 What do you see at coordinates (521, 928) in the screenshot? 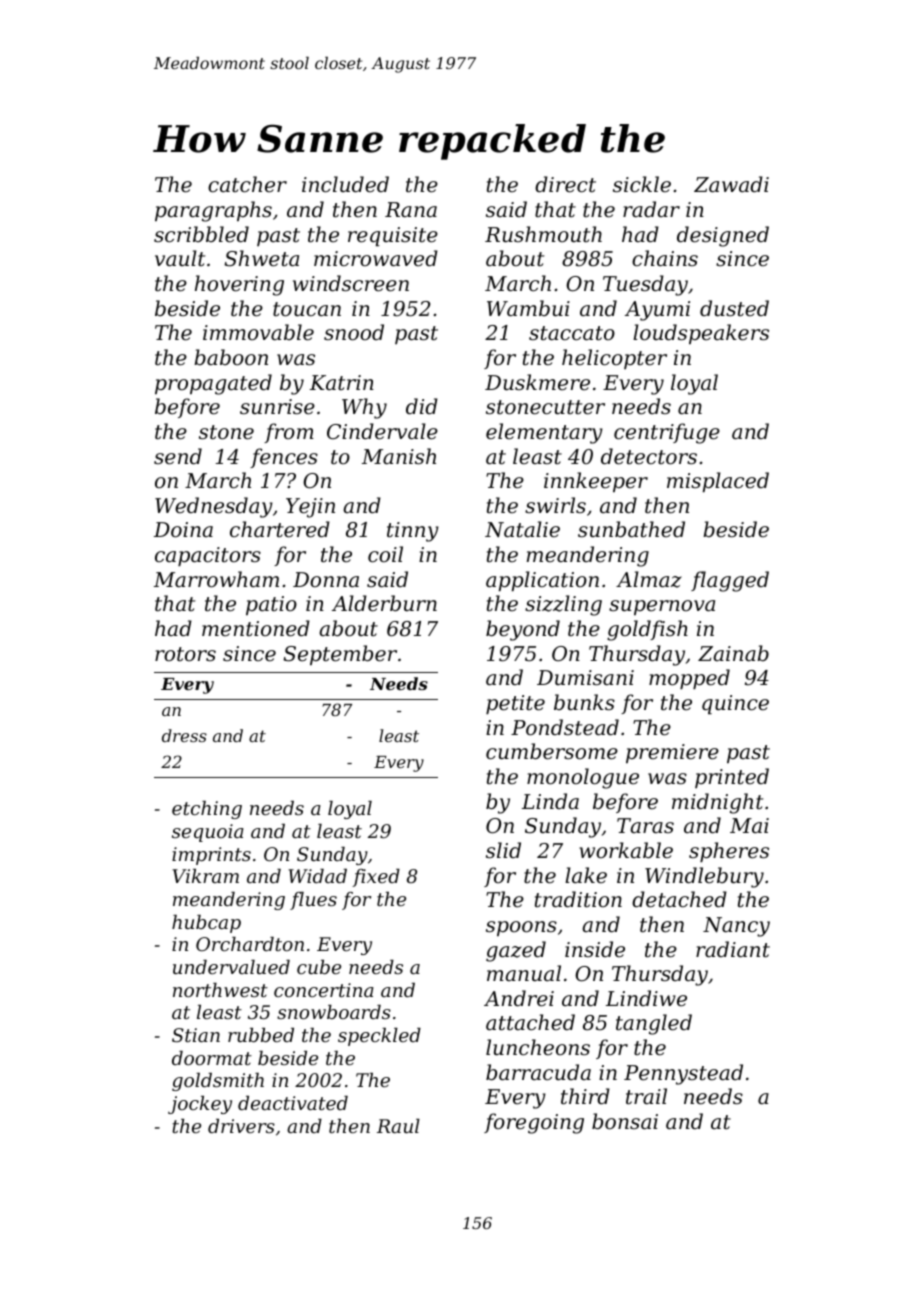
I see `spoons` at bounding box center [521, 928].
